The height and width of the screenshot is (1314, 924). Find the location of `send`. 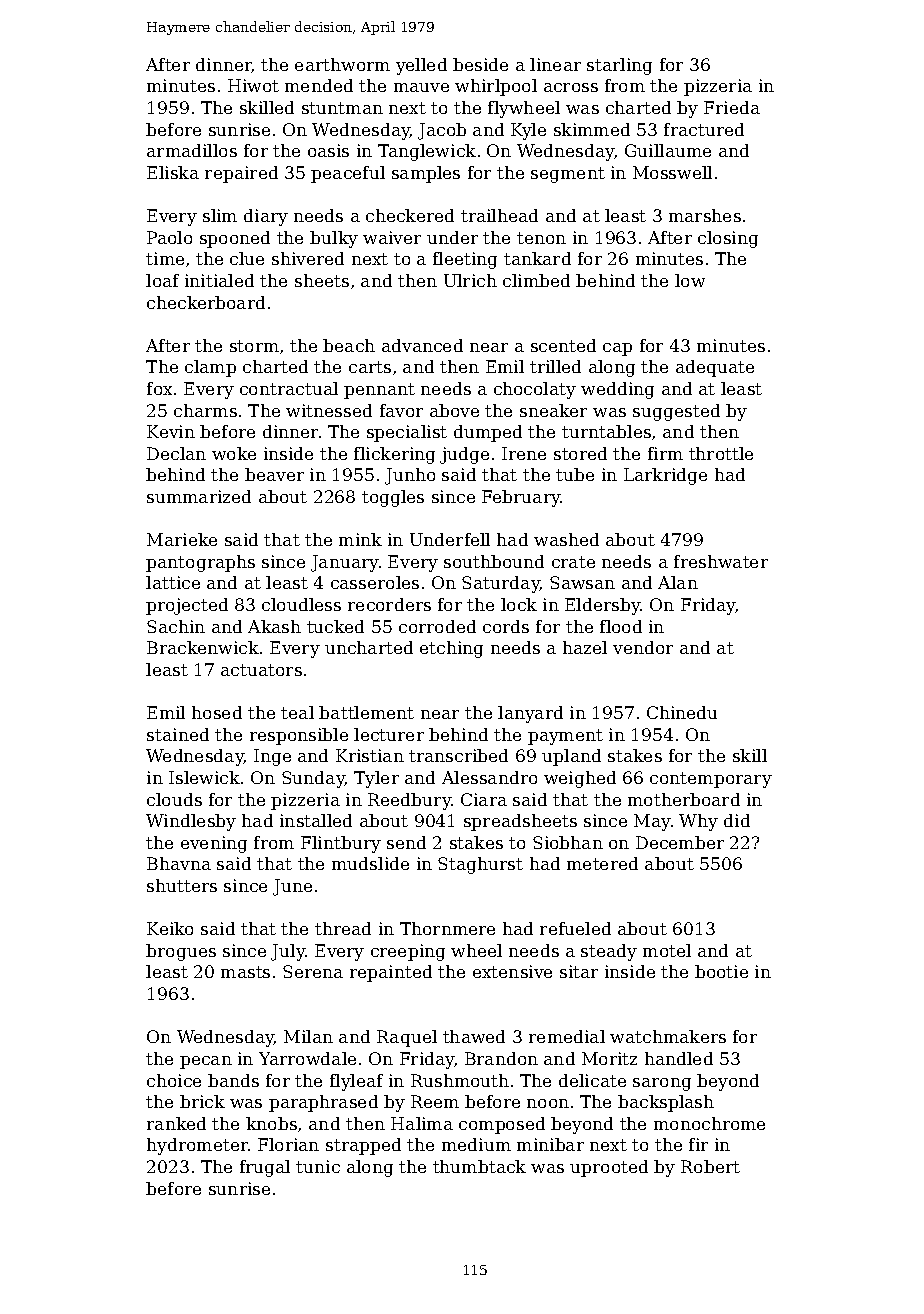

send is located at coordinates (406, 842).
